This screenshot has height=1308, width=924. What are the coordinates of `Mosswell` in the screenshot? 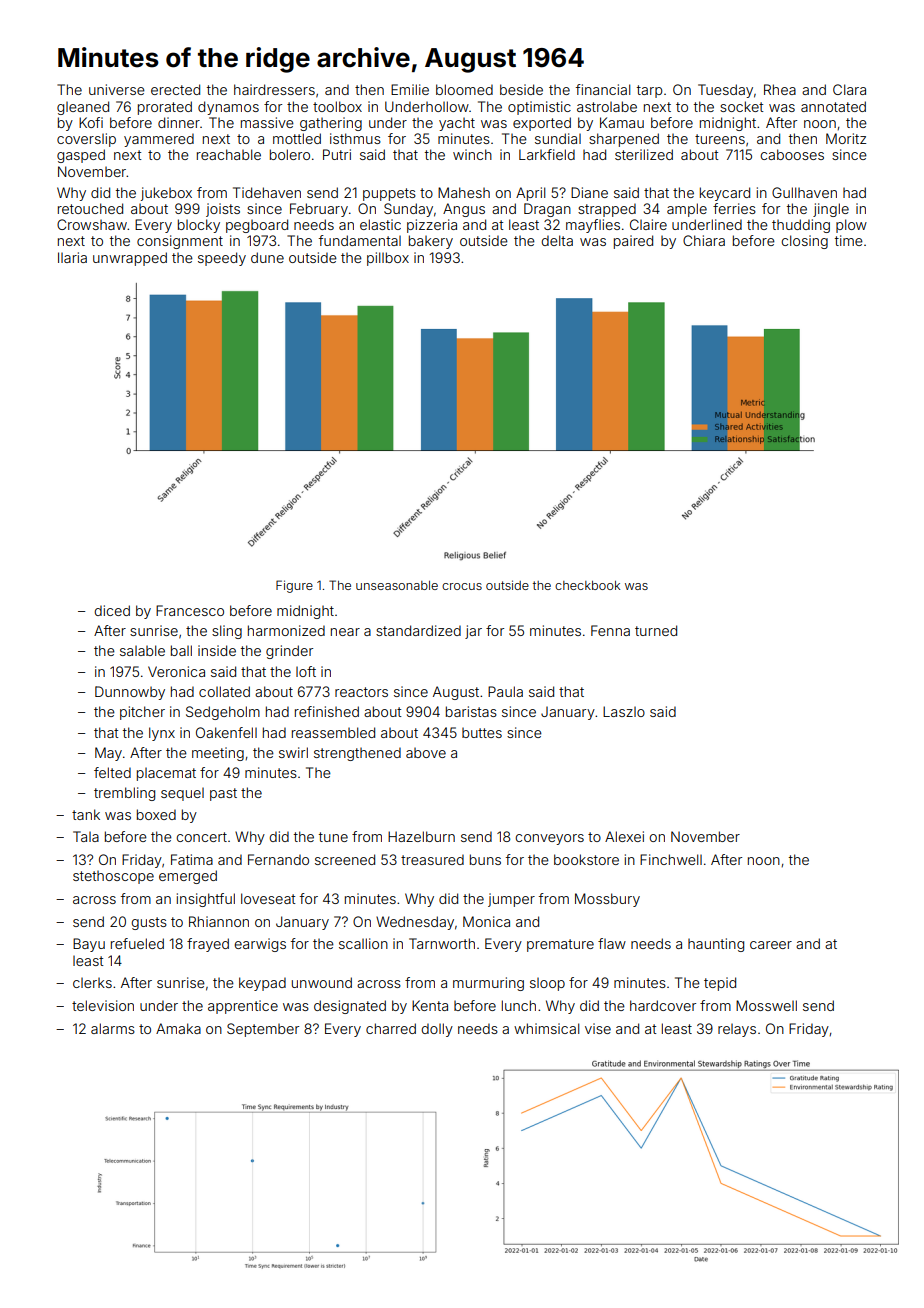 It's located at (766, 1005).
